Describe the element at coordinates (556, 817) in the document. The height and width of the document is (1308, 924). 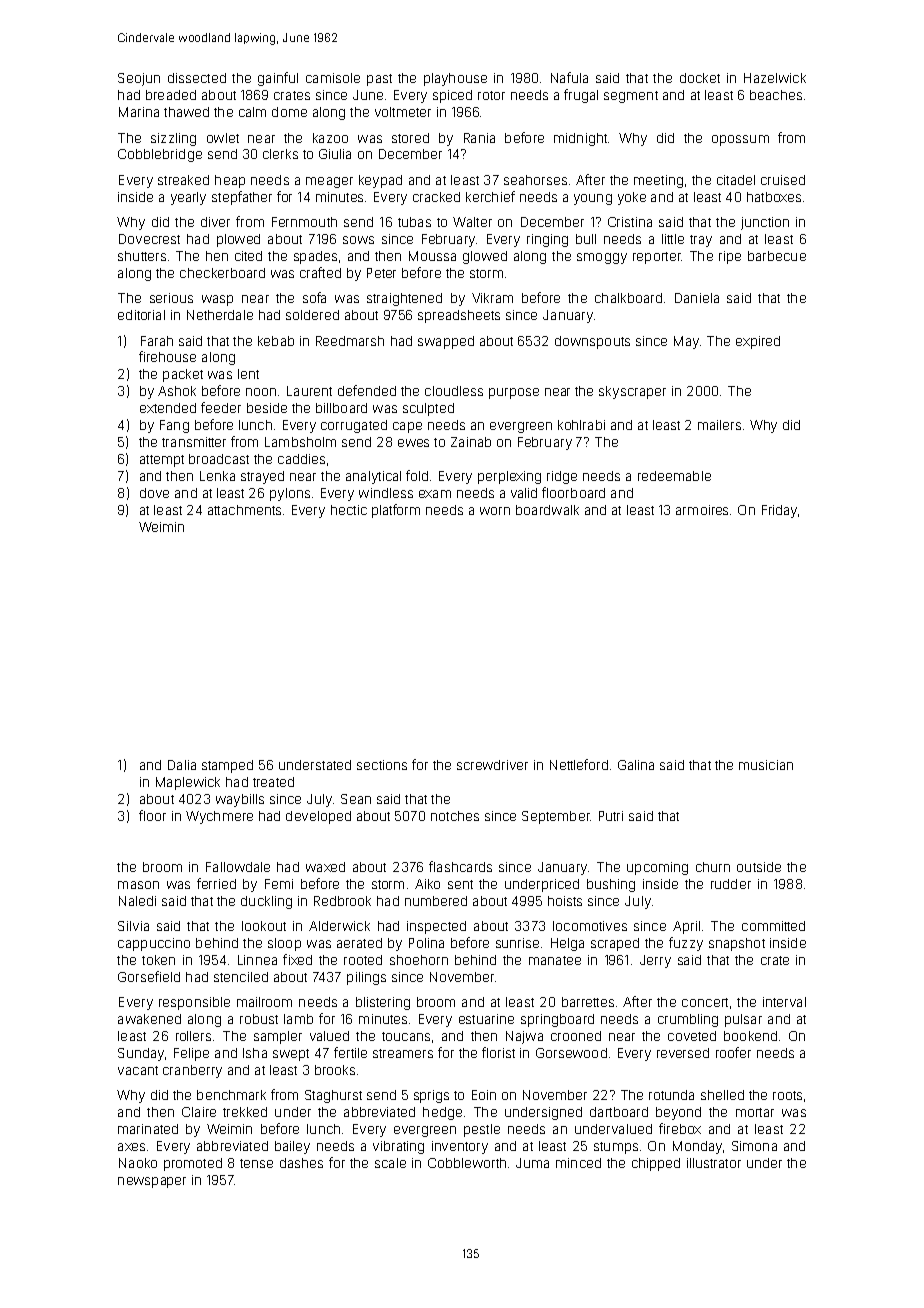
I see `September` at that location.
